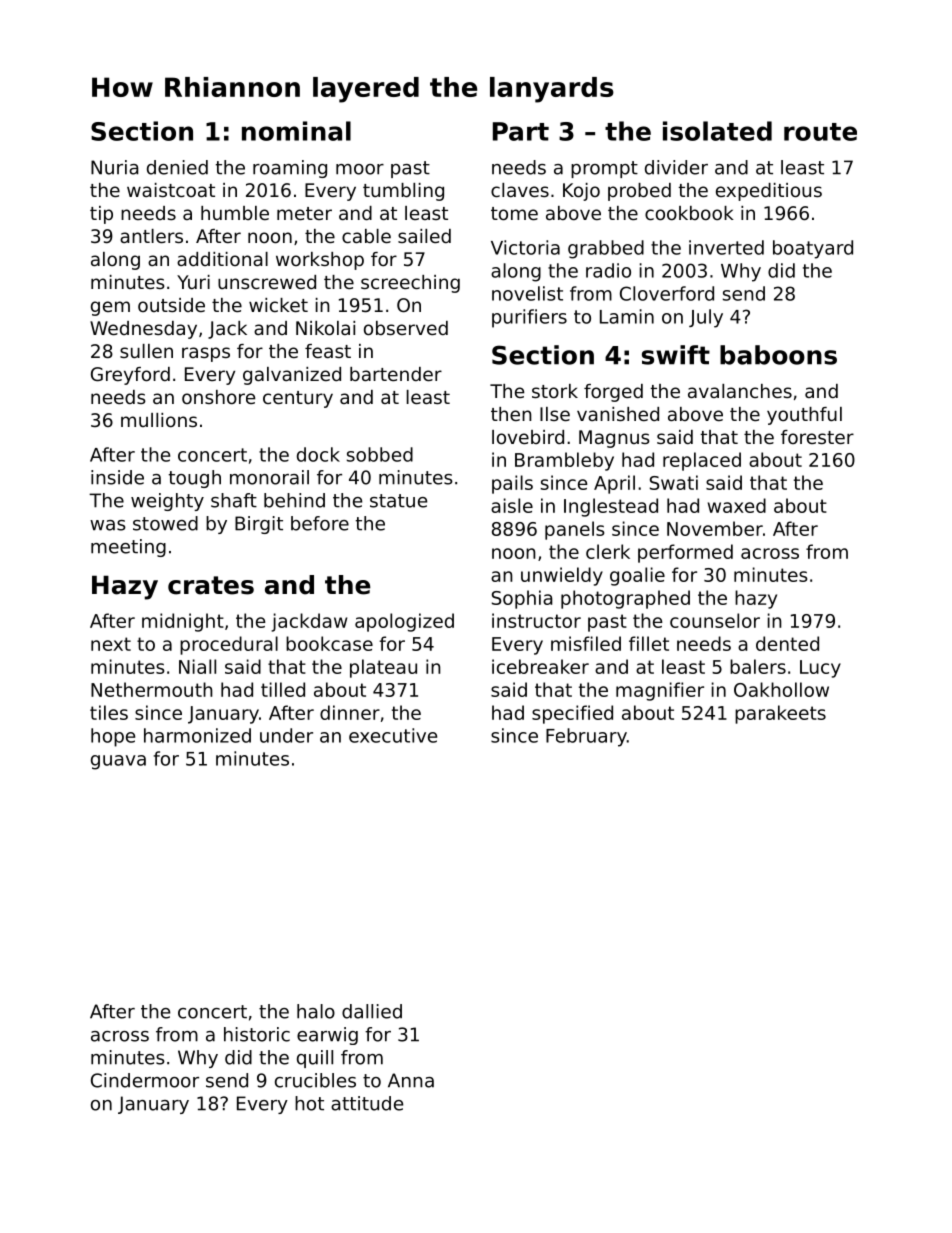 This page has height=1233, width=952. What do you see at coordinates (521, 131) in the page?
I see `Part` at bounding box center [521, 131].
